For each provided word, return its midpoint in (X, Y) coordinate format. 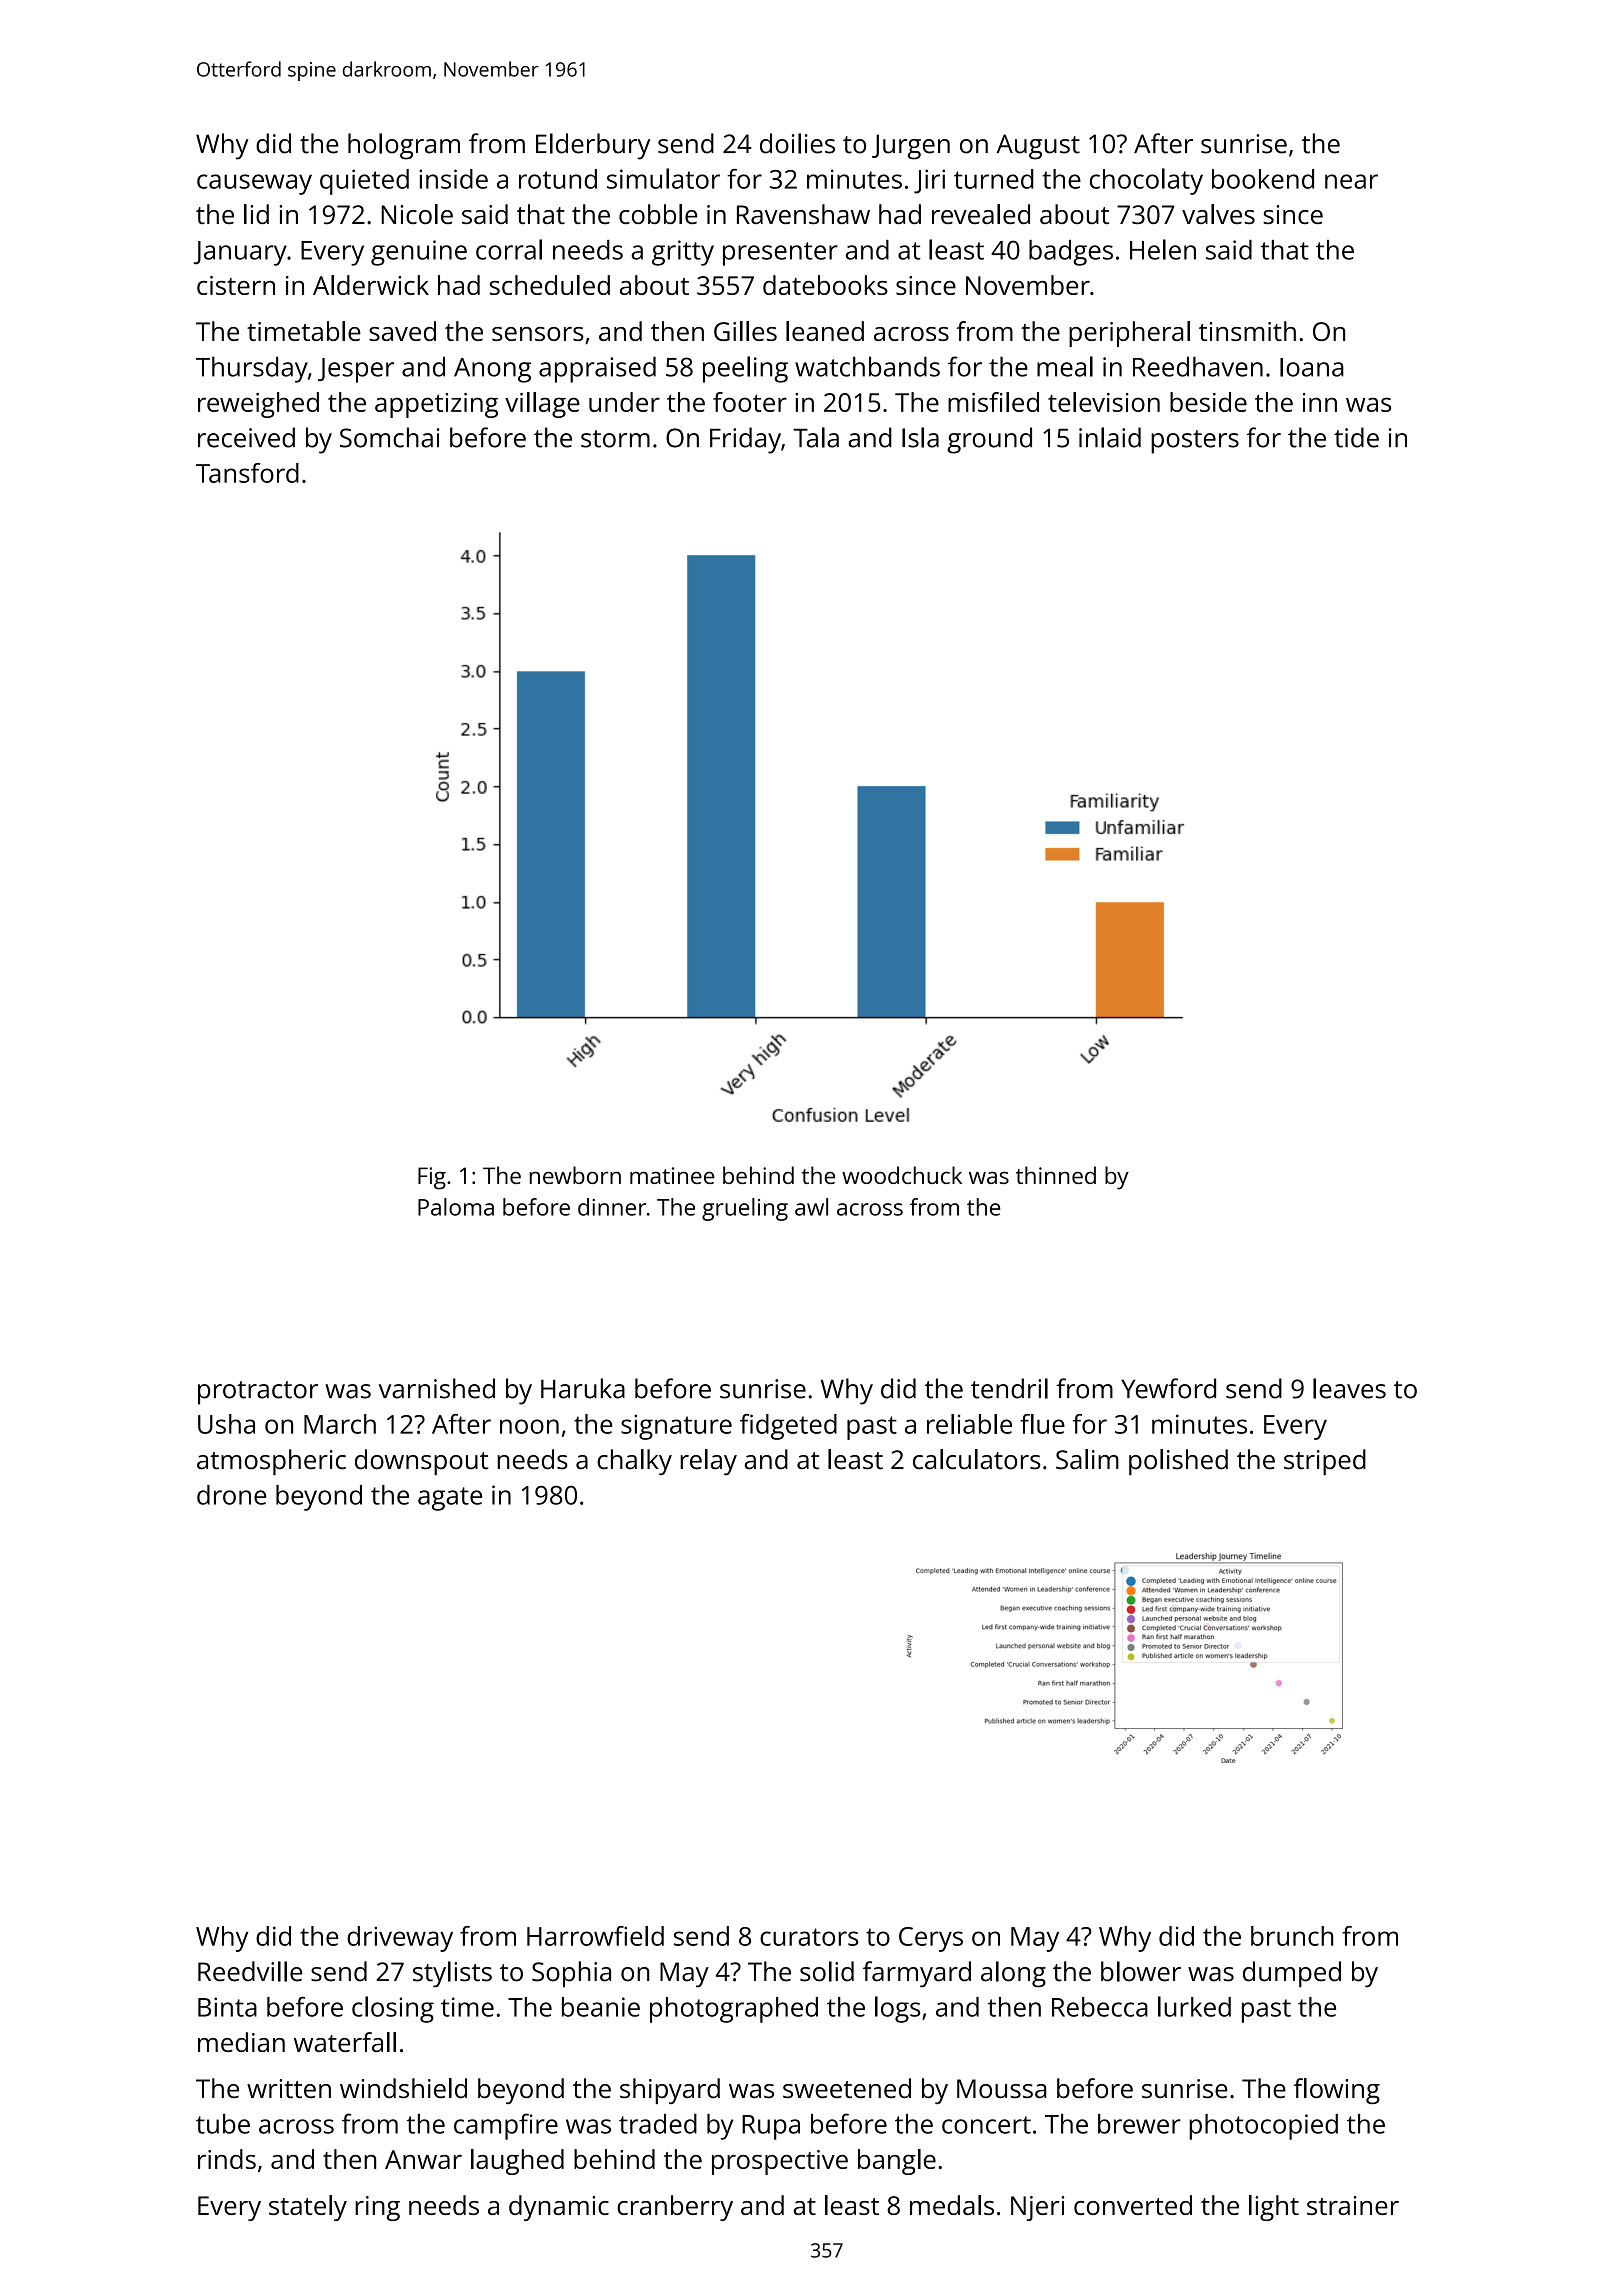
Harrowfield (595, 1936)
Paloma (456, 1207)
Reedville (250, 1971)
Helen (1163, 249)
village (542, 405)
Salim (1087, 1459)
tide (1356, 437)
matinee (672, 1175)
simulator (663, 178)
